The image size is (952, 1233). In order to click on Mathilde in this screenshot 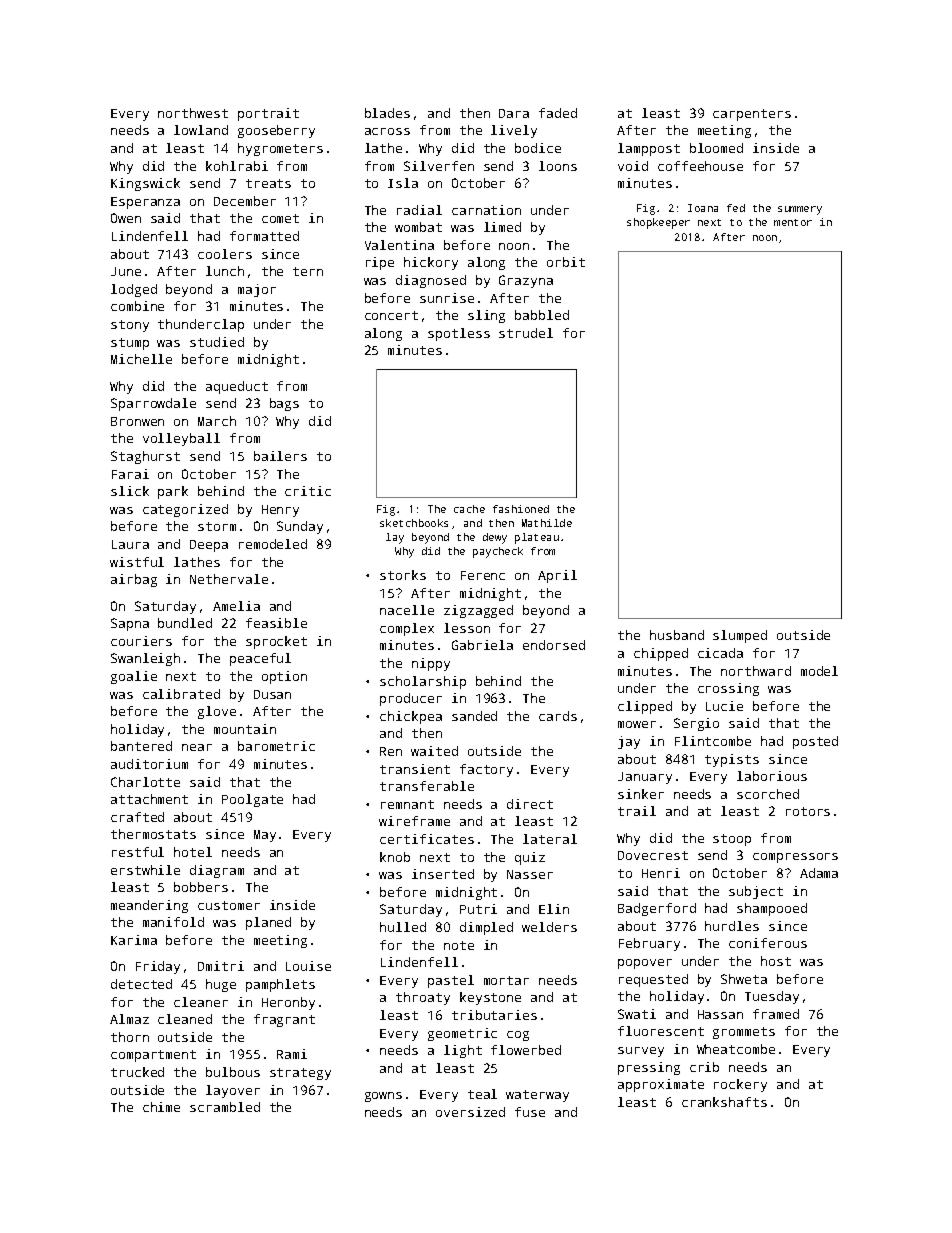, I will do `click(547, 523)`.
